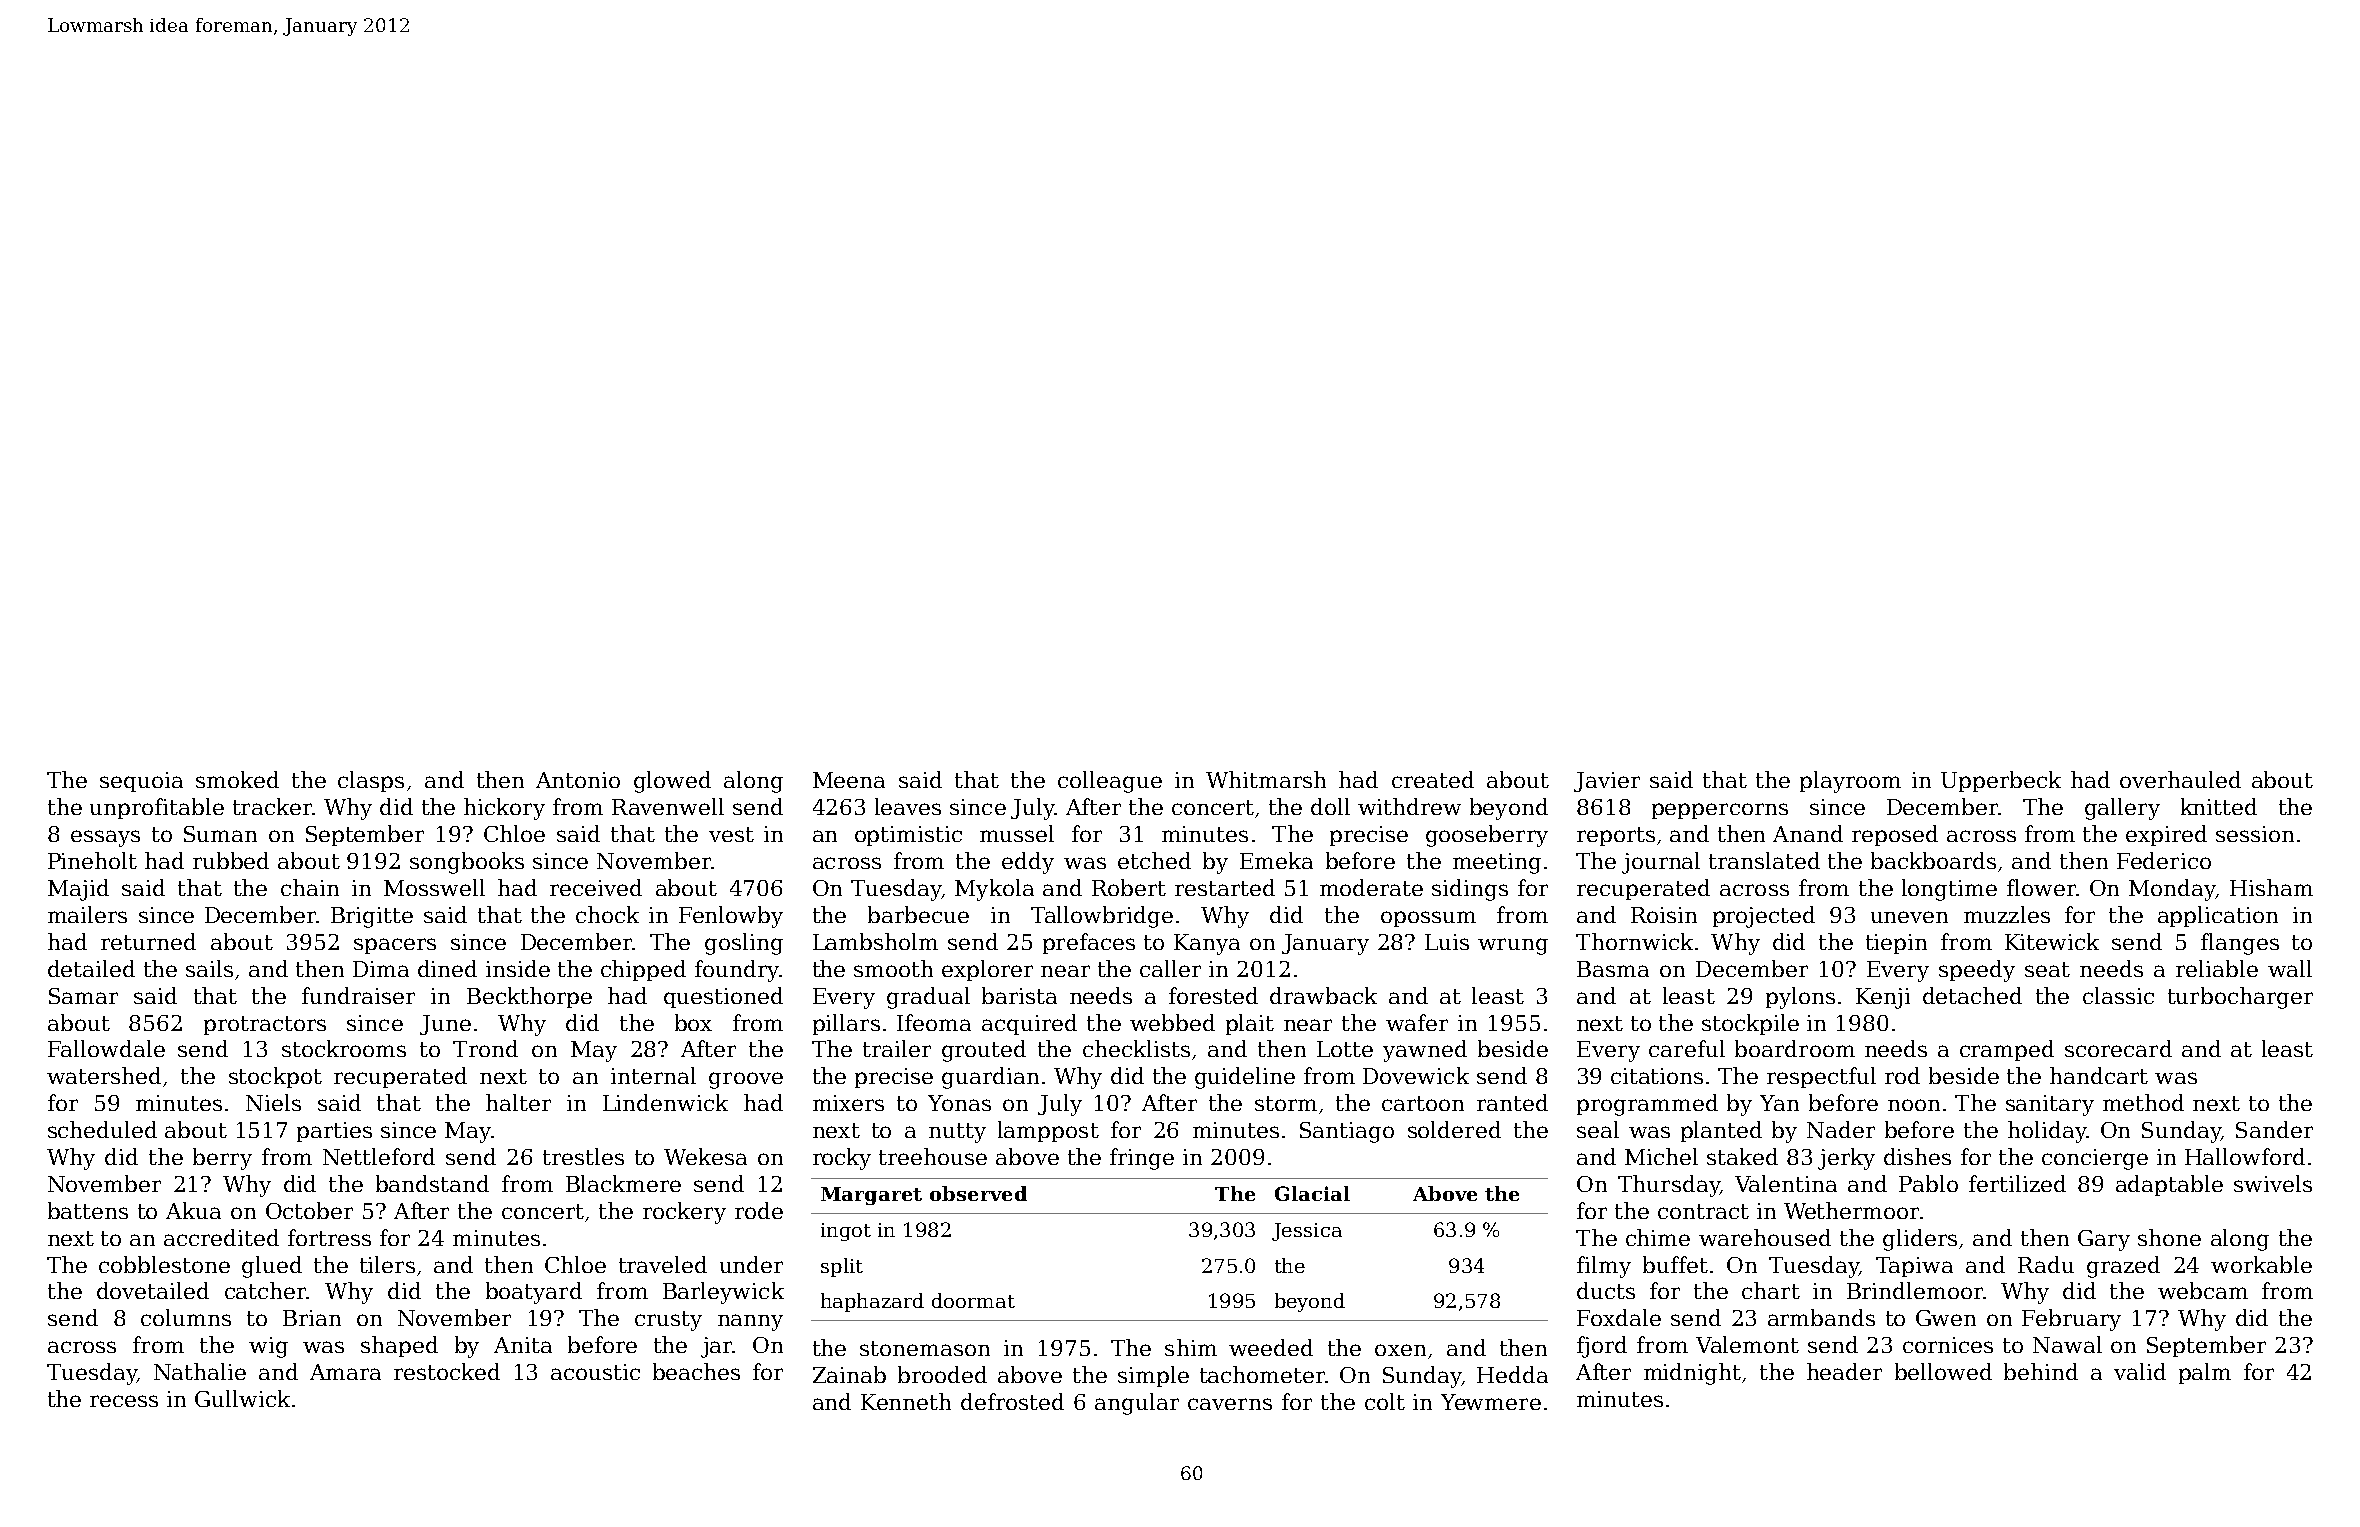 The width and height of the image is (2360, 1527). What do you see at coordinates (371, 781) in the image?
I see `clasps` at bounding box center [371, 781].
